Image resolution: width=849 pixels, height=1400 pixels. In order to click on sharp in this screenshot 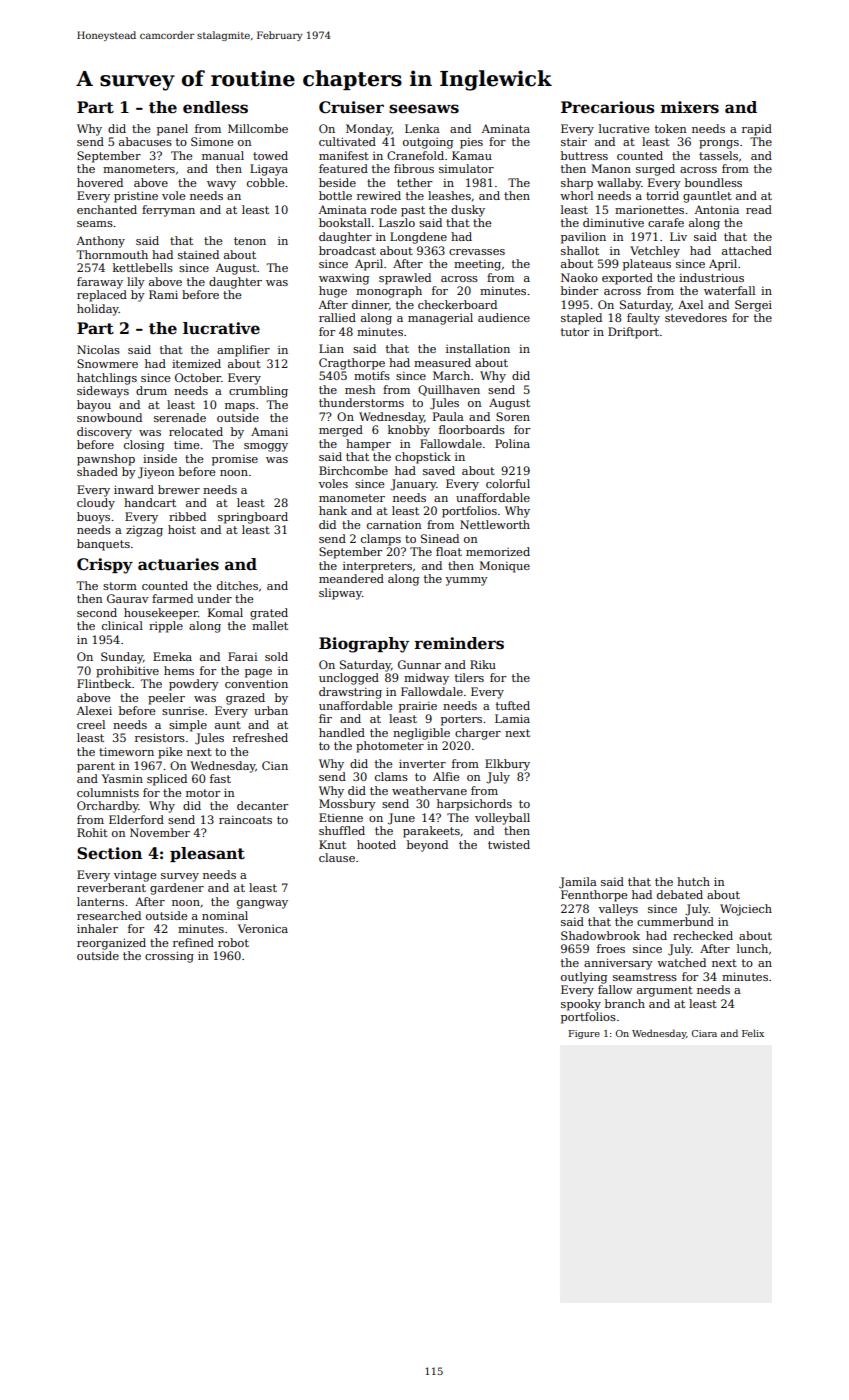, I will do `click(577, 184)`.
